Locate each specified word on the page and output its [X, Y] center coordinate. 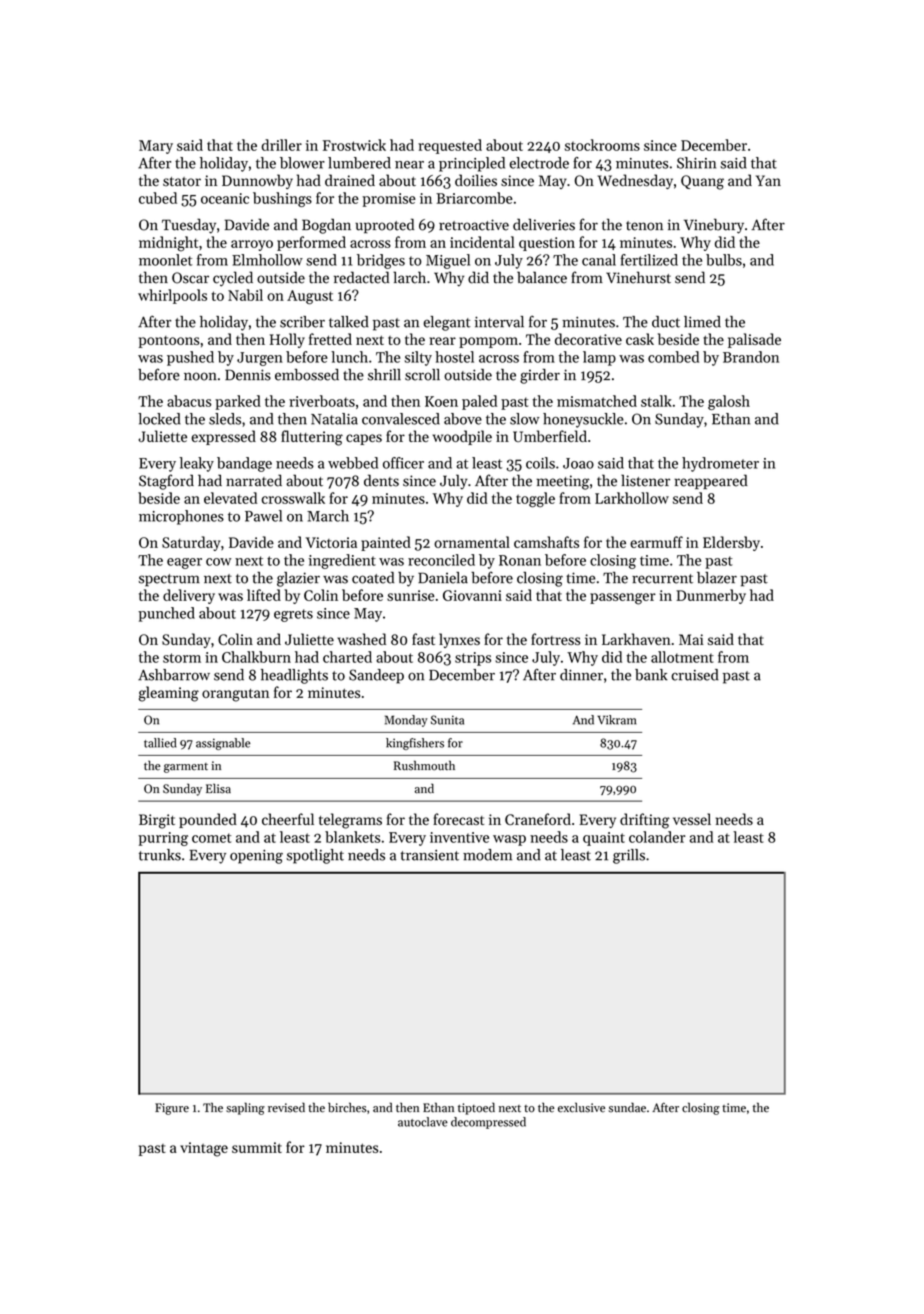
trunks [160, 855]
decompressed [488, 1123]
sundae [627, 1107]
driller [282, 145]
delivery [189, 596]
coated [373, 578]
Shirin [696, 163]
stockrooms [602, 145]
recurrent [662, 579]
